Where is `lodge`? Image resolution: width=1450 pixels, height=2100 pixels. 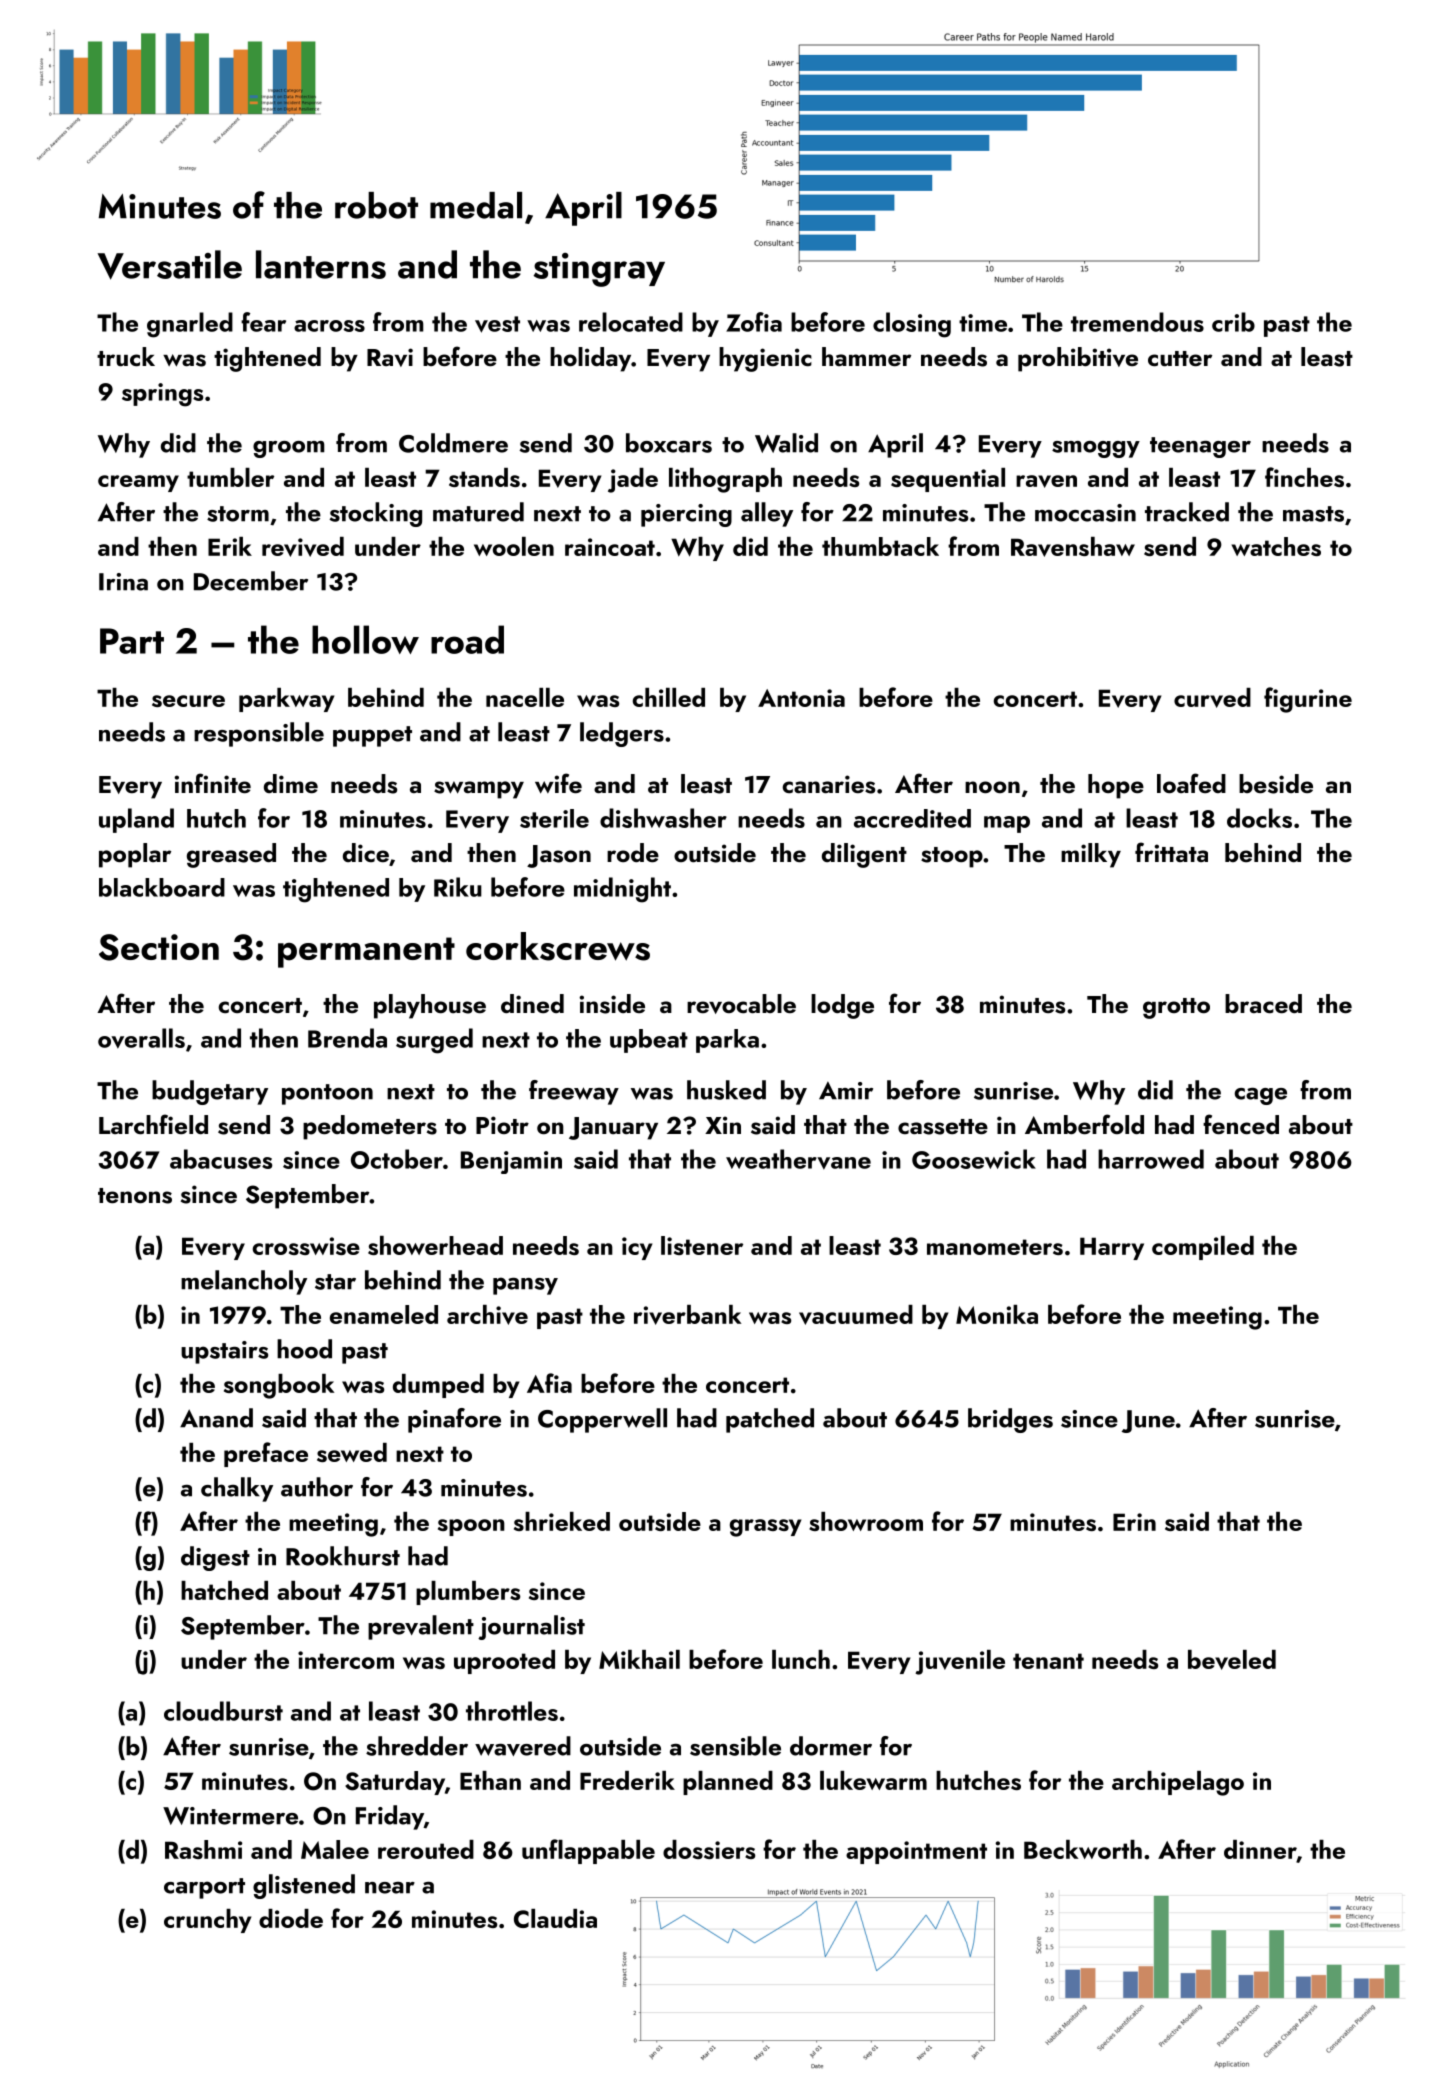 lodge is located at coordinates (842, 1006).
